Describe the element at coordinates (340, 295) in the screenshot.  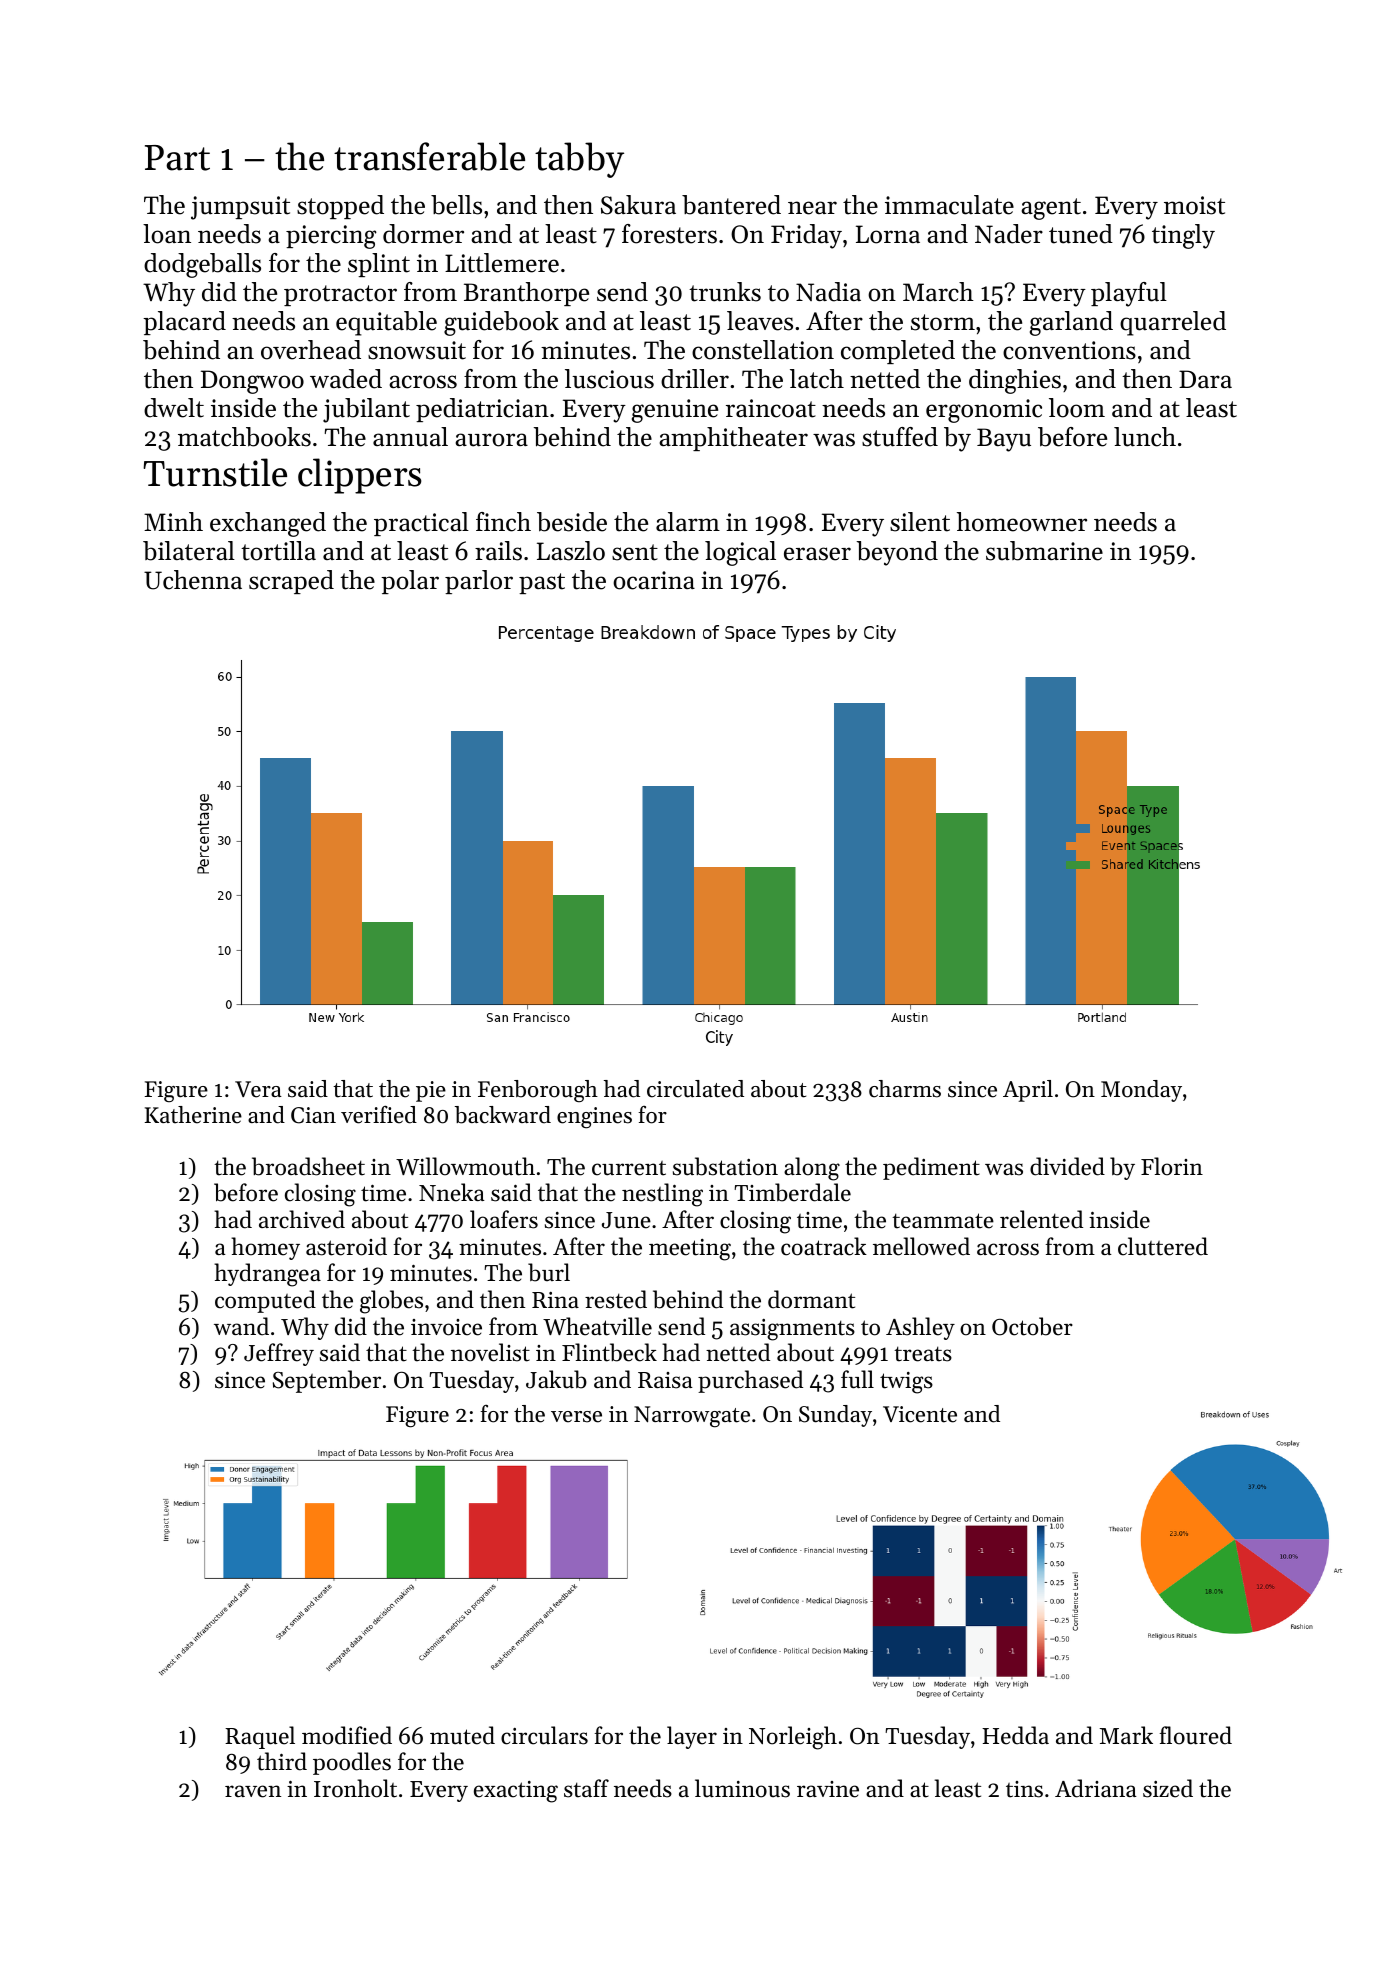
I see `protractor` at that location.
